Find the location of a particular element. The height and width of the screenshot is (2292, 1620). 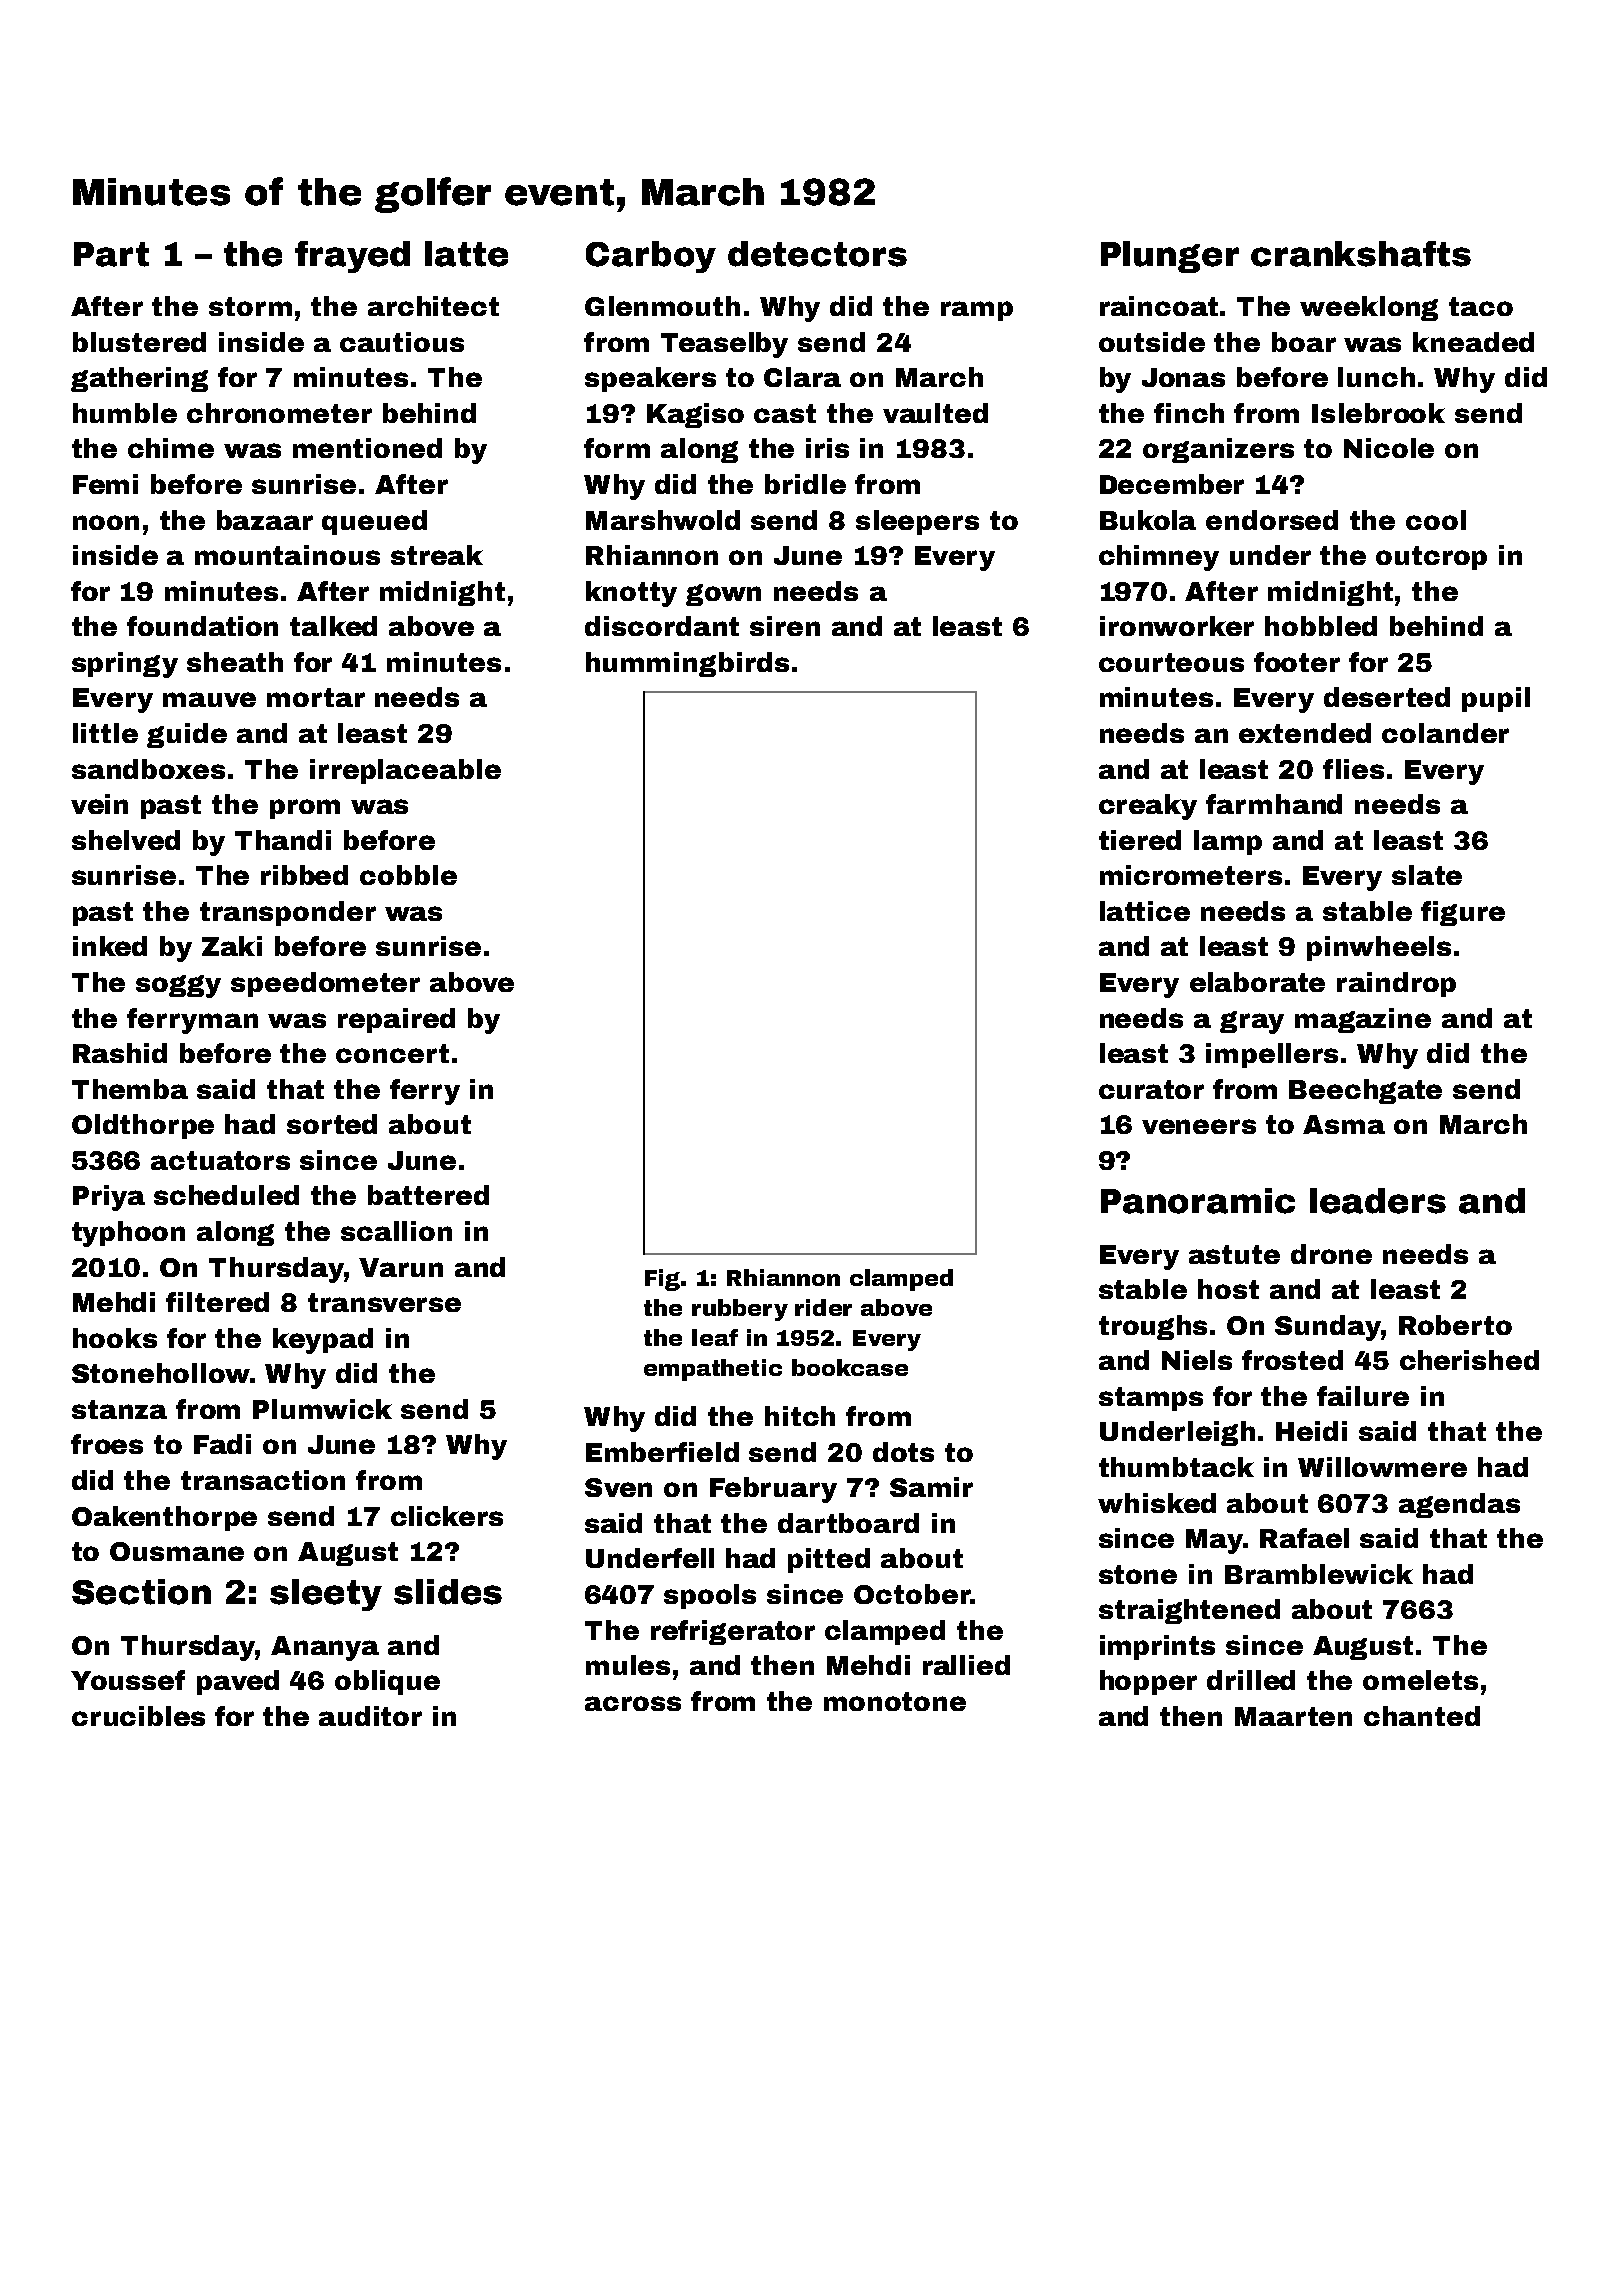

Maarten is located at coordinates (1293, 1716).
